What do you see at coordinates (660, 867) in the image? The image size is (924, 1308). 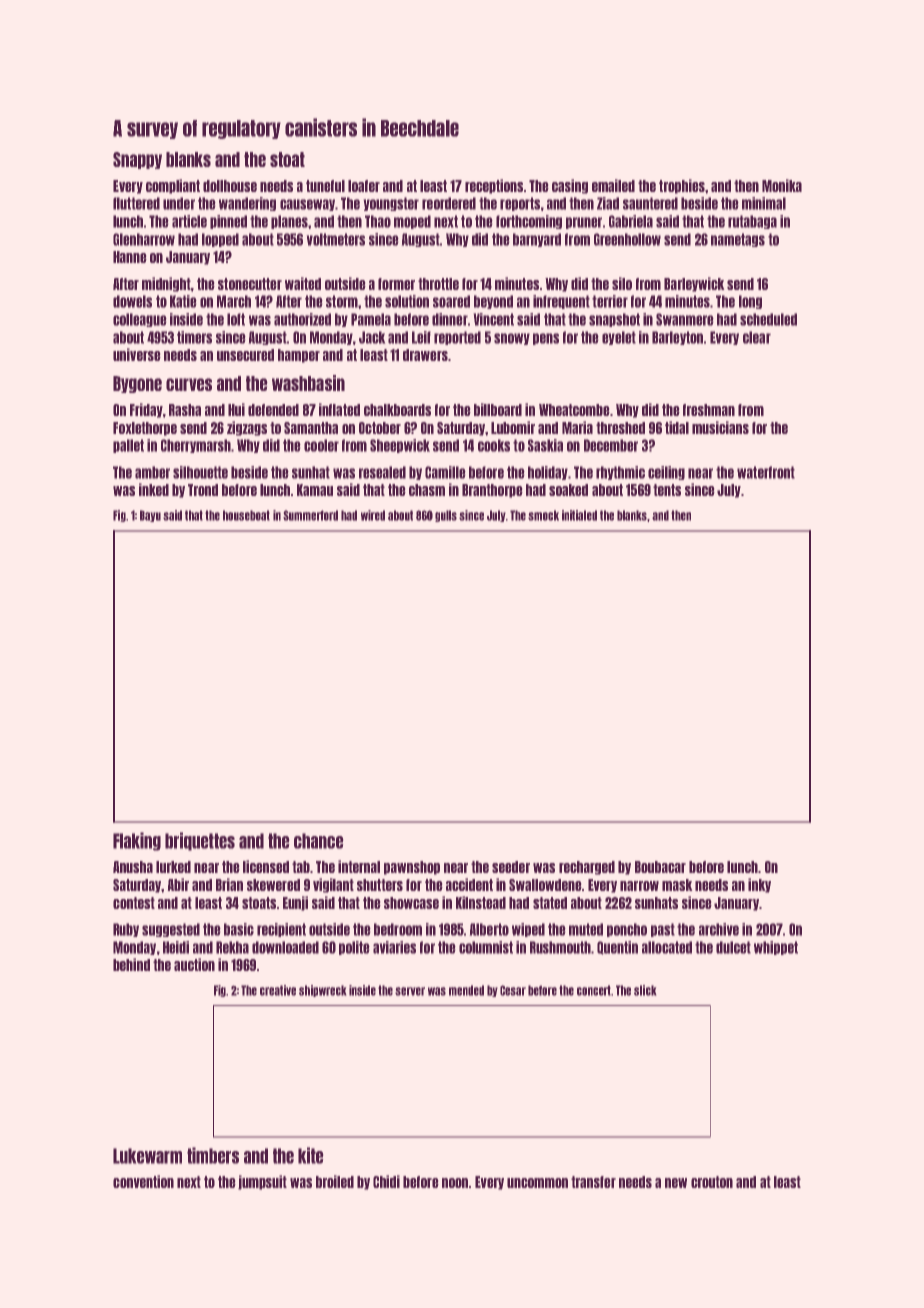 I see `Boubacar` at bounding box center [660, 867].
